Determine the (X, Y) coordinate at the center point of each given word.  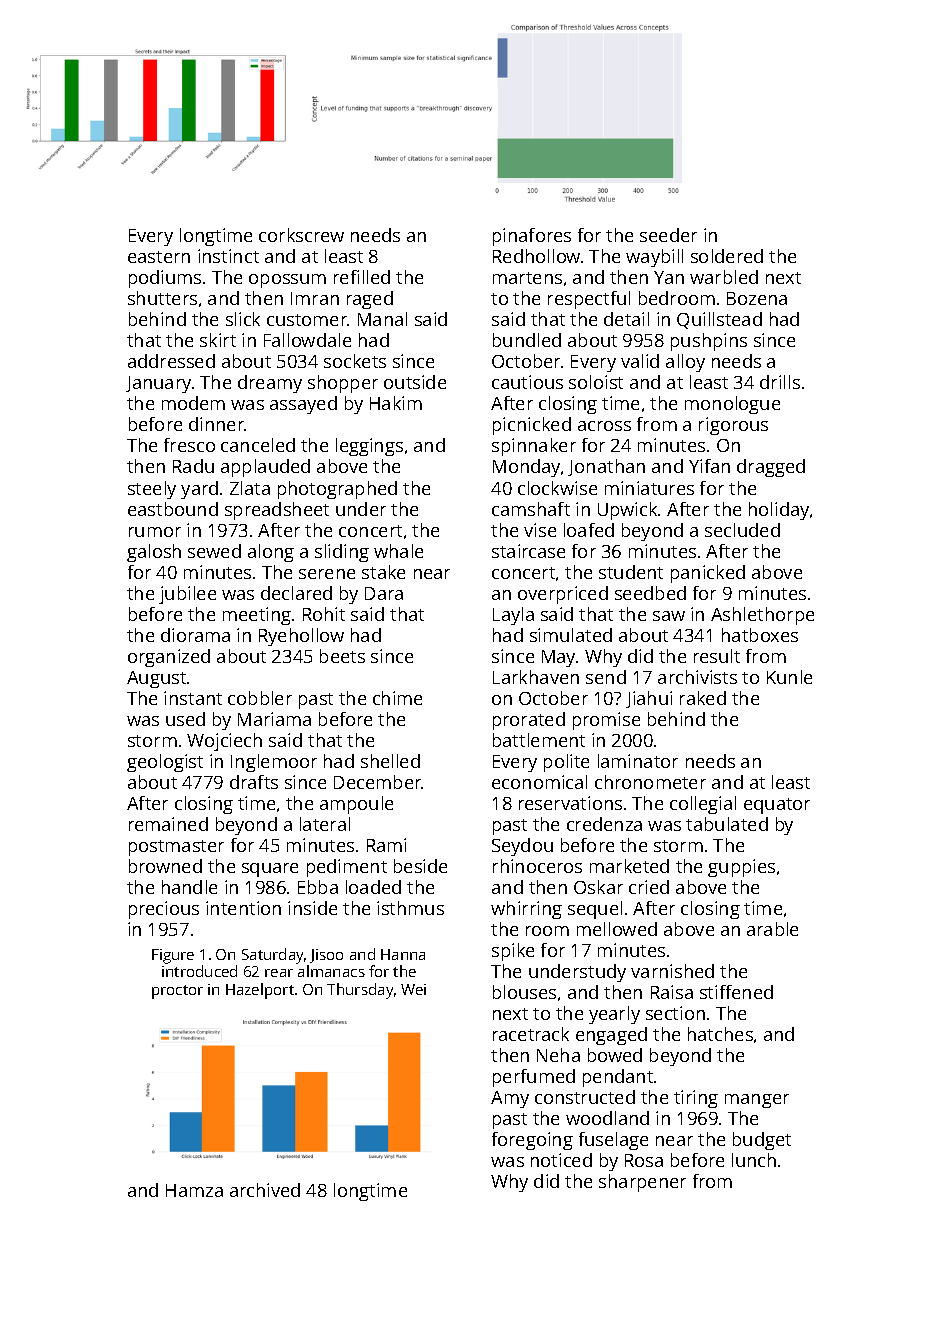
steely (152, 490)
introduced (199, 971)
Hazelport (260, 991)
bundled (527, 340)
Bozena (757, 298)
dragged (771, 468)
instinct (228, 256)
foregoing (532, 1141)
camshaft (531, 509)
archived (265, 1190)
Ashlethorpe (762, 616)
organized (169, 658)
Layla (513, 616)
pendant (618, 1078)
